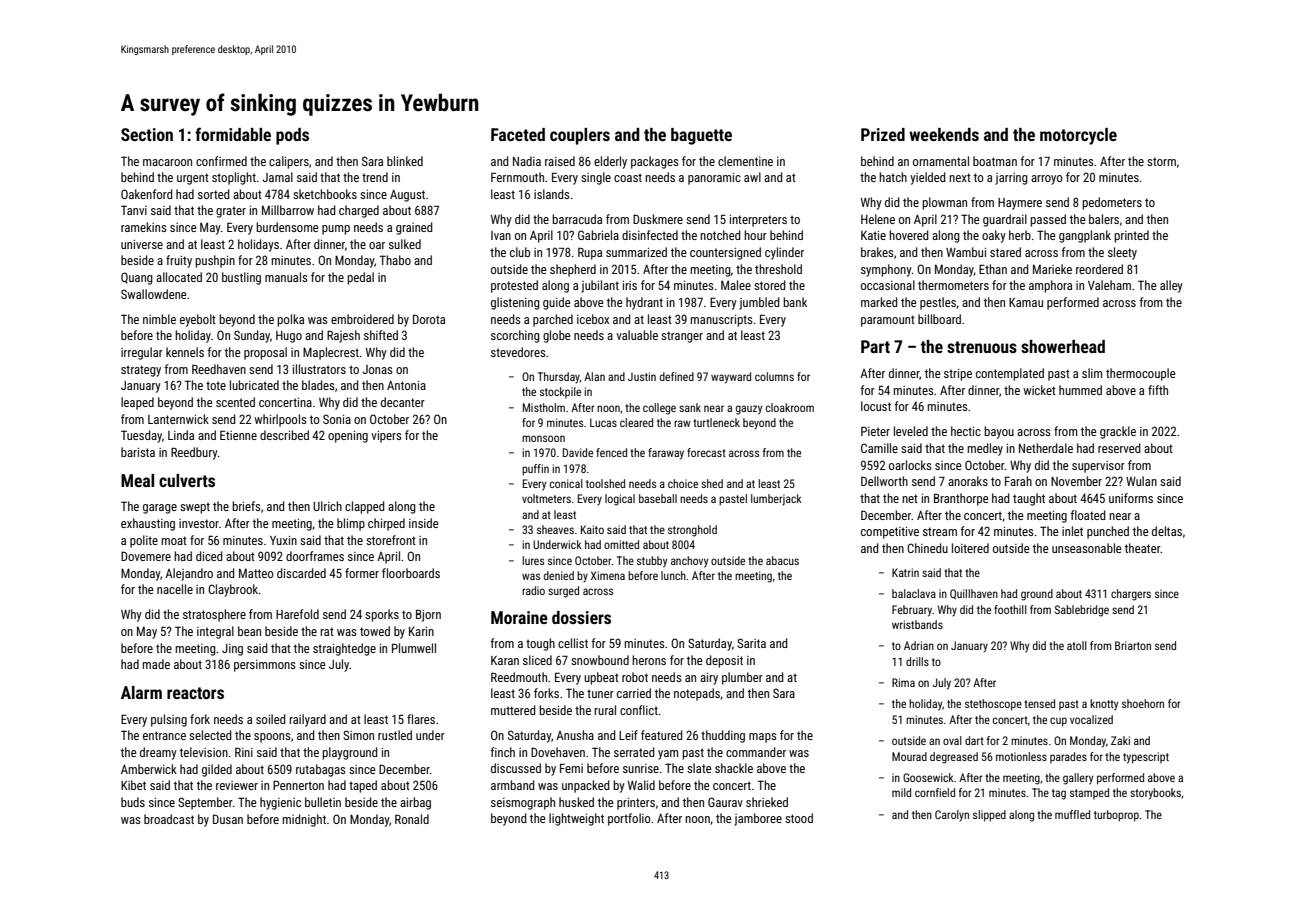 The image size is (1308, 924). I want to click on bayou, so click(999, 432).
